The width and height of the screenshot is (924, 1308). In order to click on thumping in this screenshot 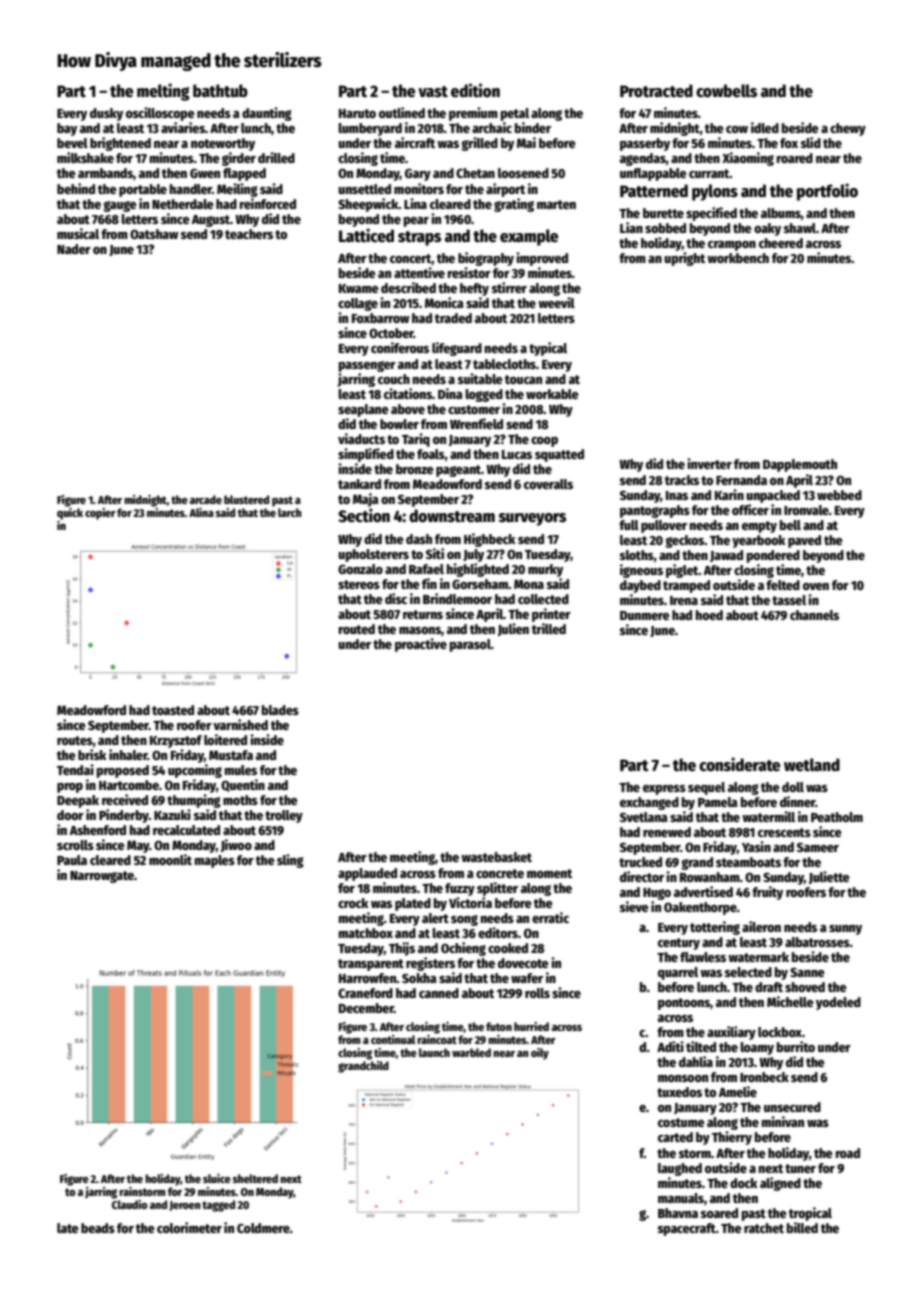, I will do `click(194, 801)`.
